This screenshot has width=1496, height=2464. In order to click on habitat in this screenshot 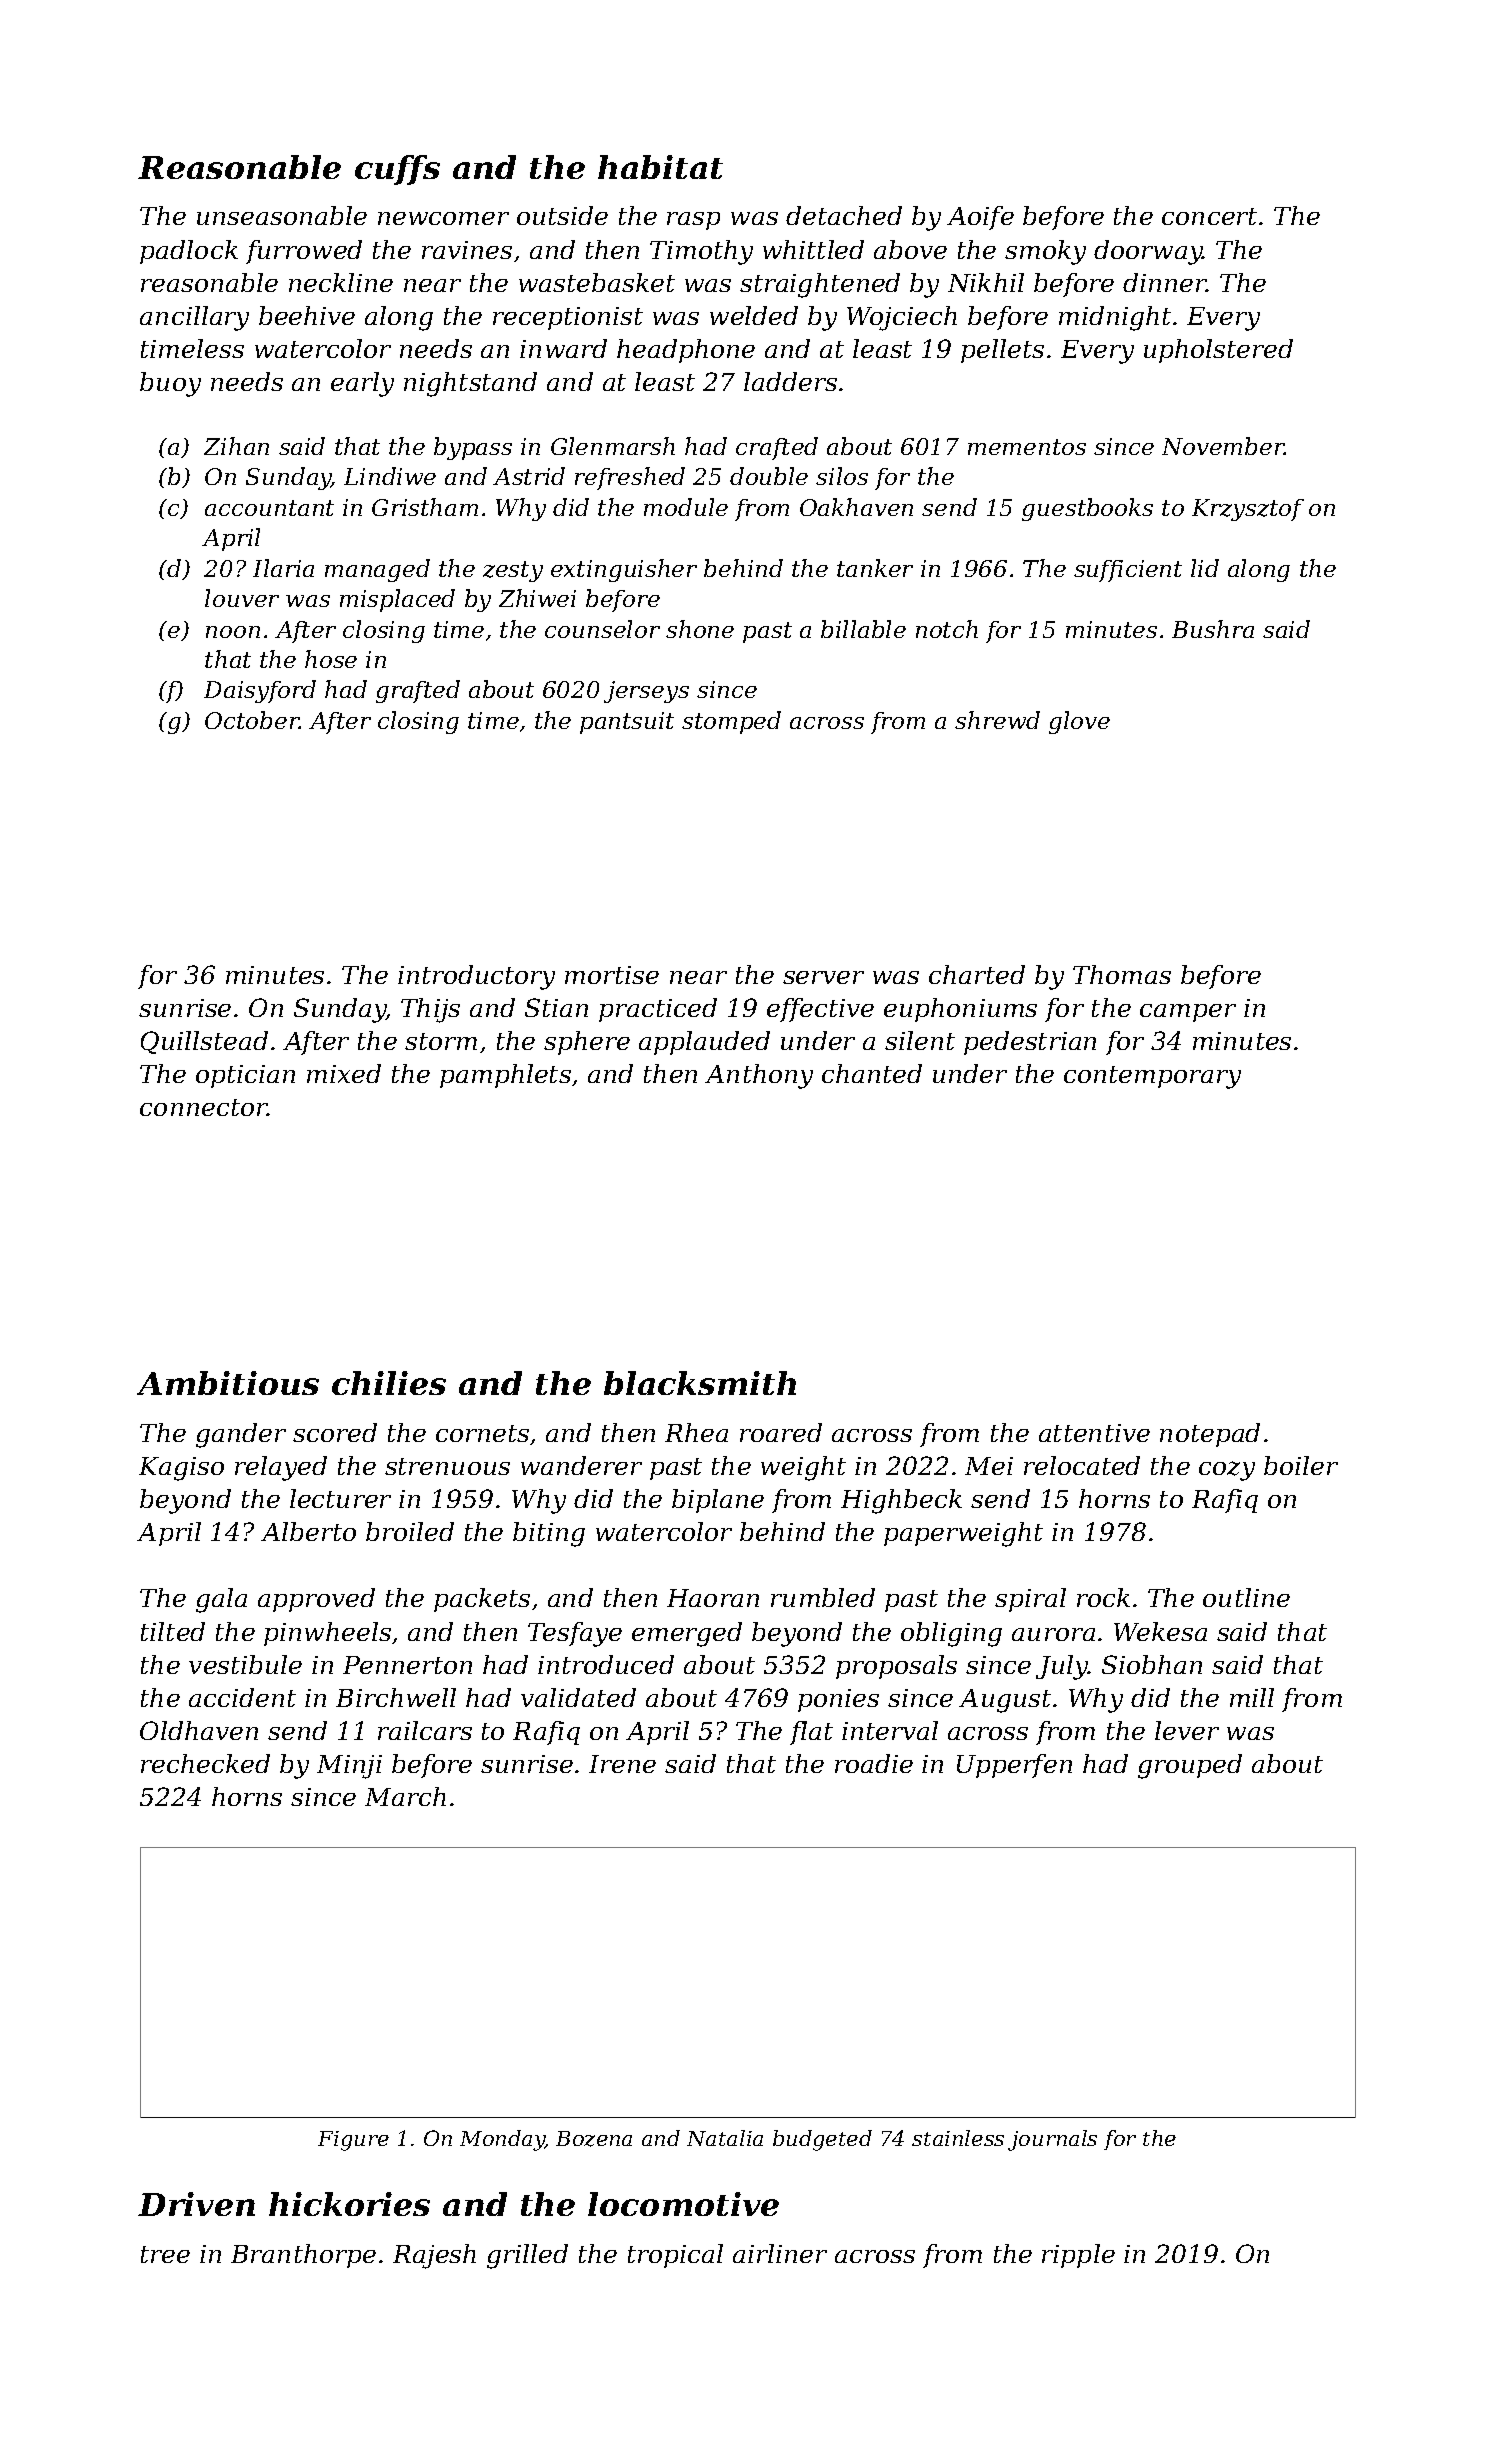, I will do `click(660, 167)`.
